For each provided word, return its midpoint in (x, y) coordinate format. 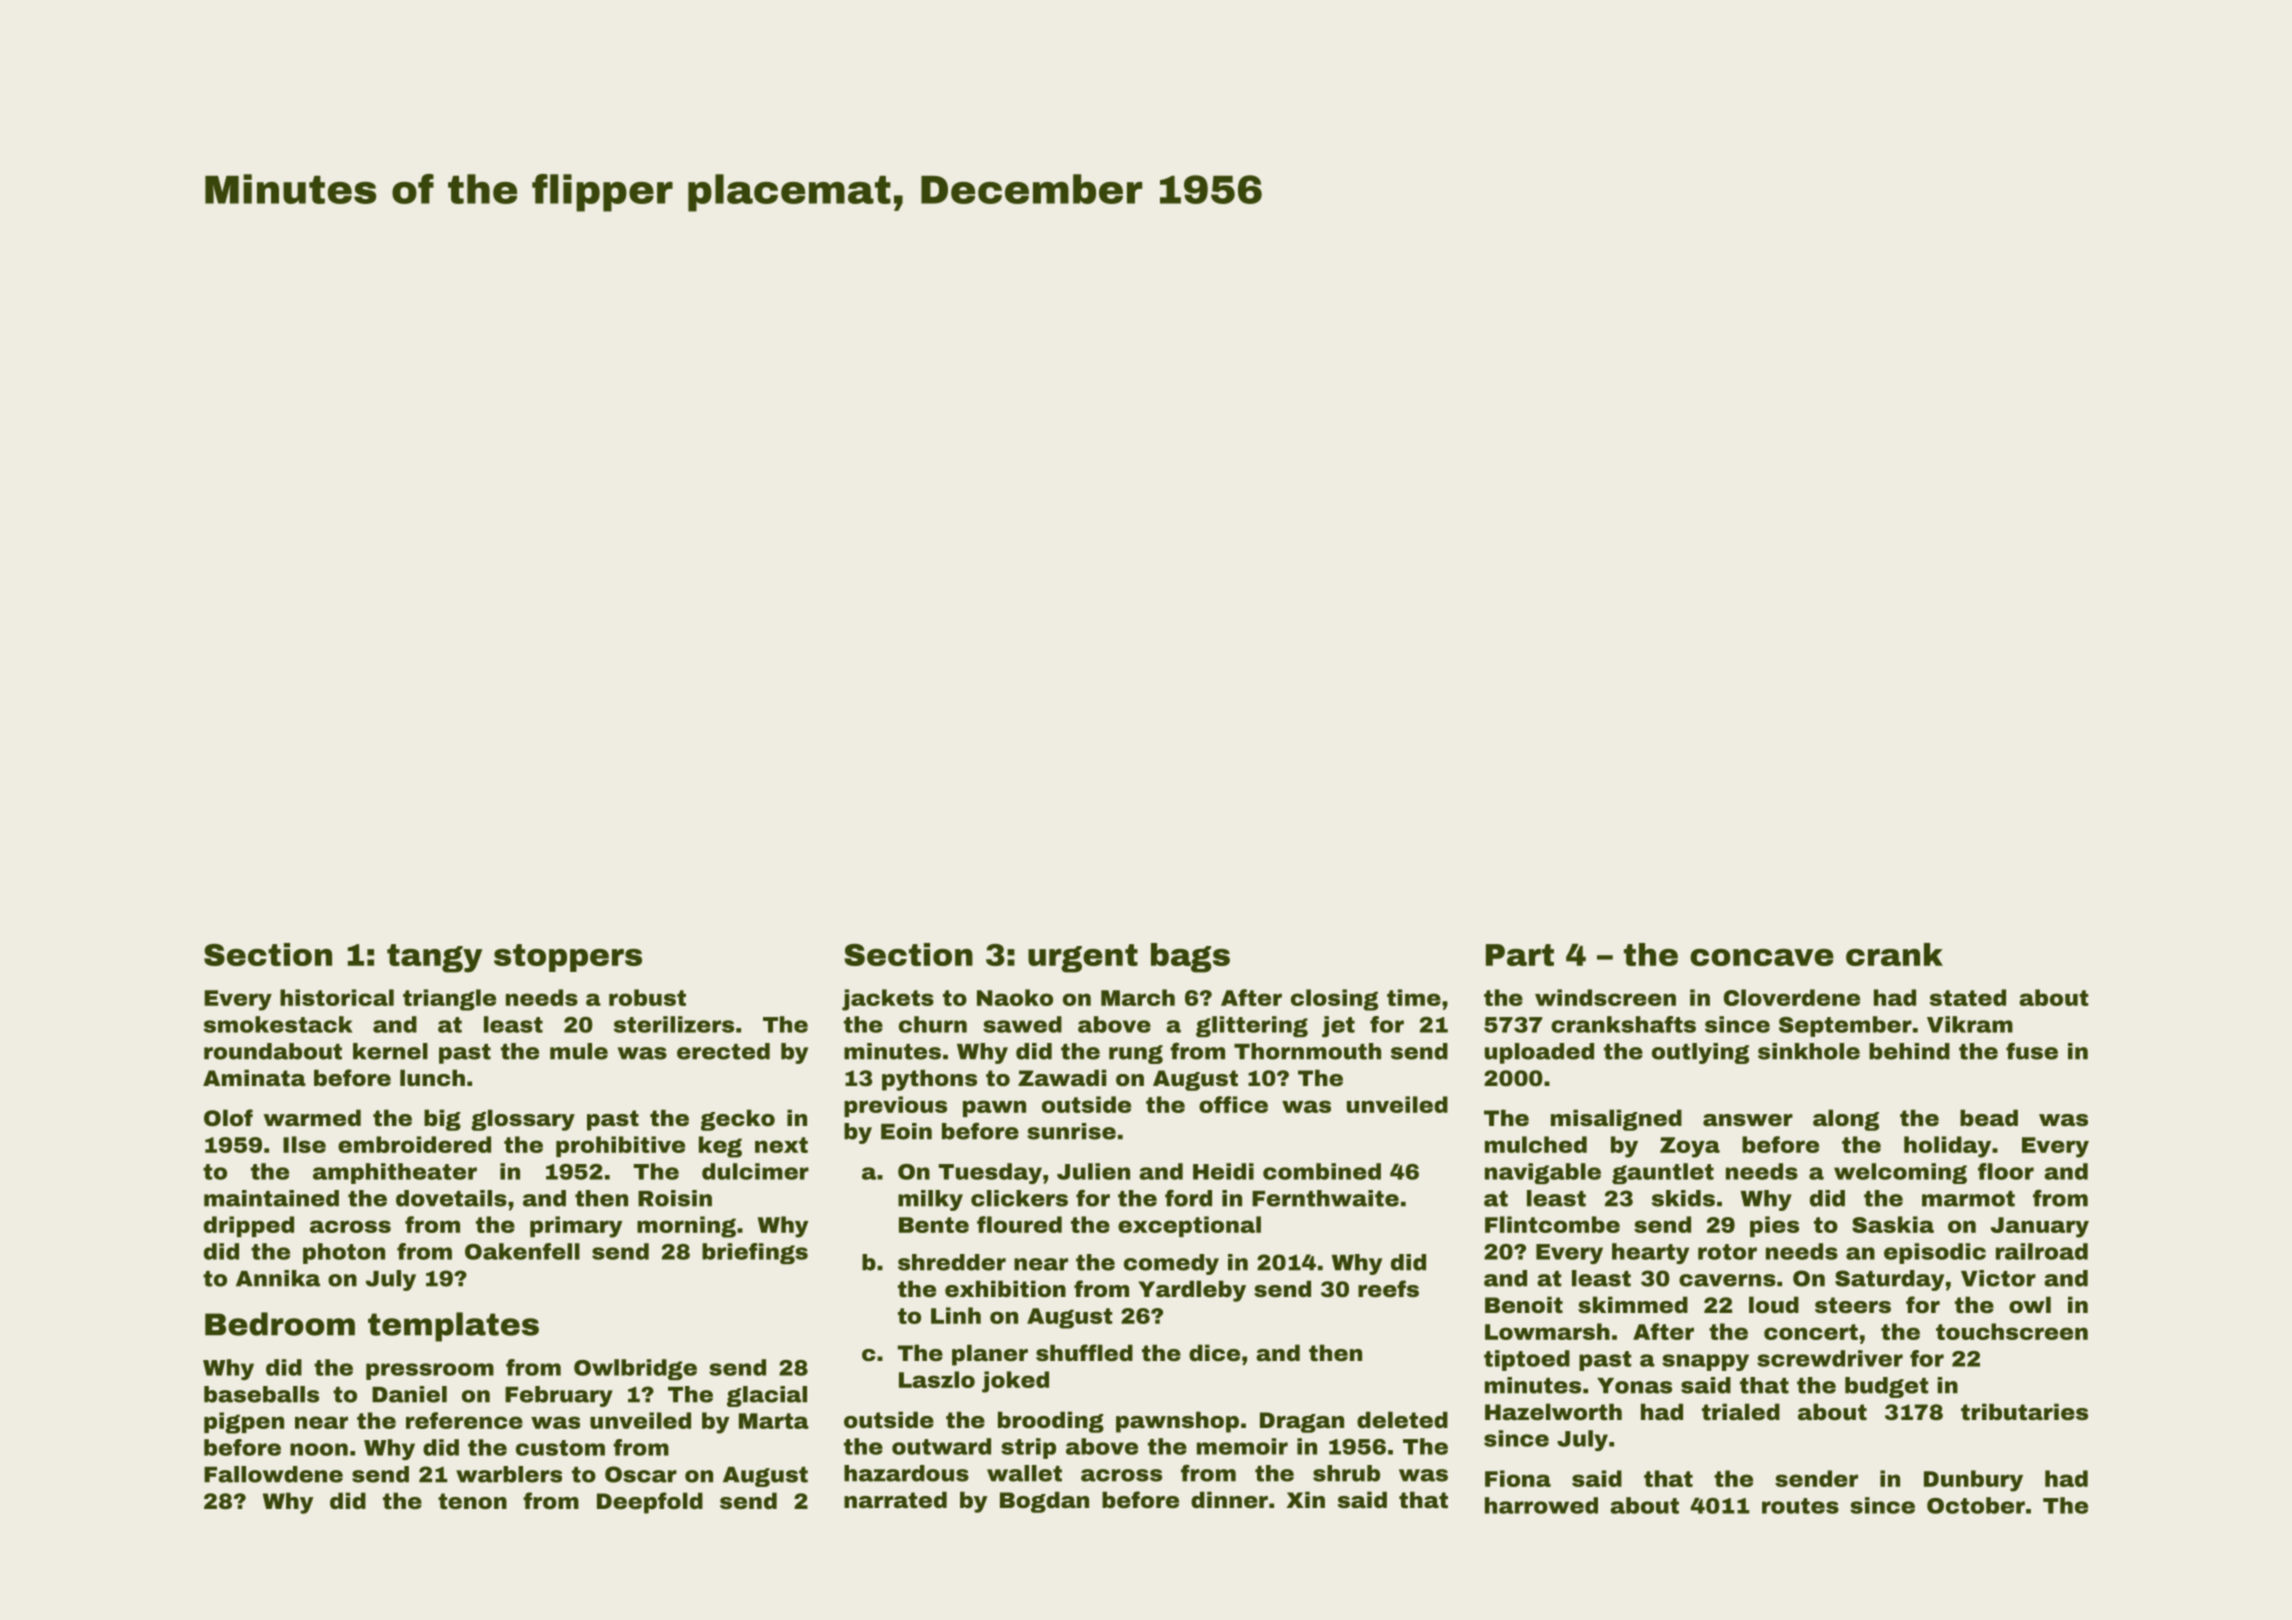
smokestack (278, 1024)
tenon (472, 1501)
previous (895, 1106)
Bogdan (1044, 1502)
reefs (1388, 1288)
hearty (1650, 1253)
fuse (2032, 1051)
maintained (271, 1198)
